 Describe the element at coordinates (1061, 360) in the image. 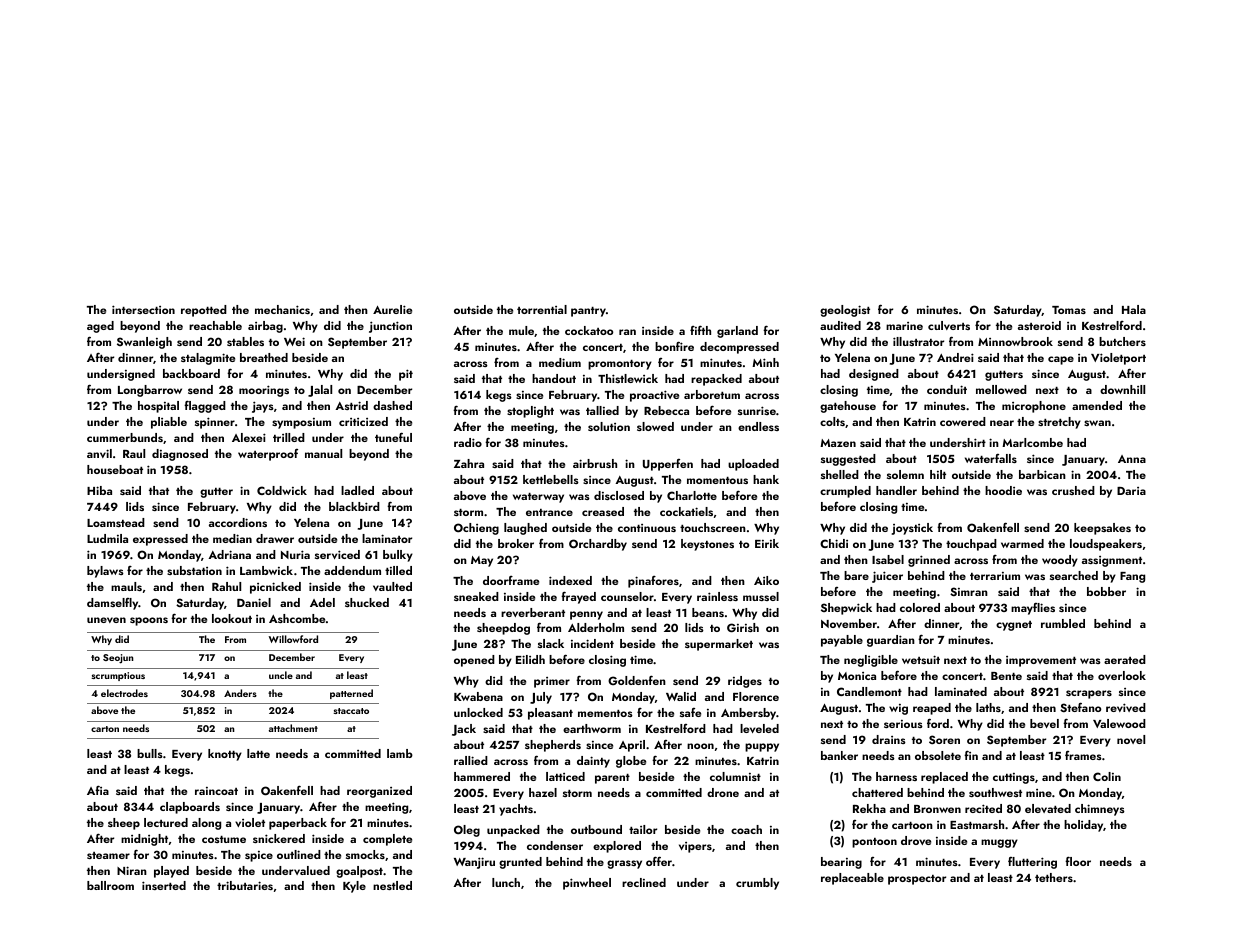

I see `cape` at that location.
